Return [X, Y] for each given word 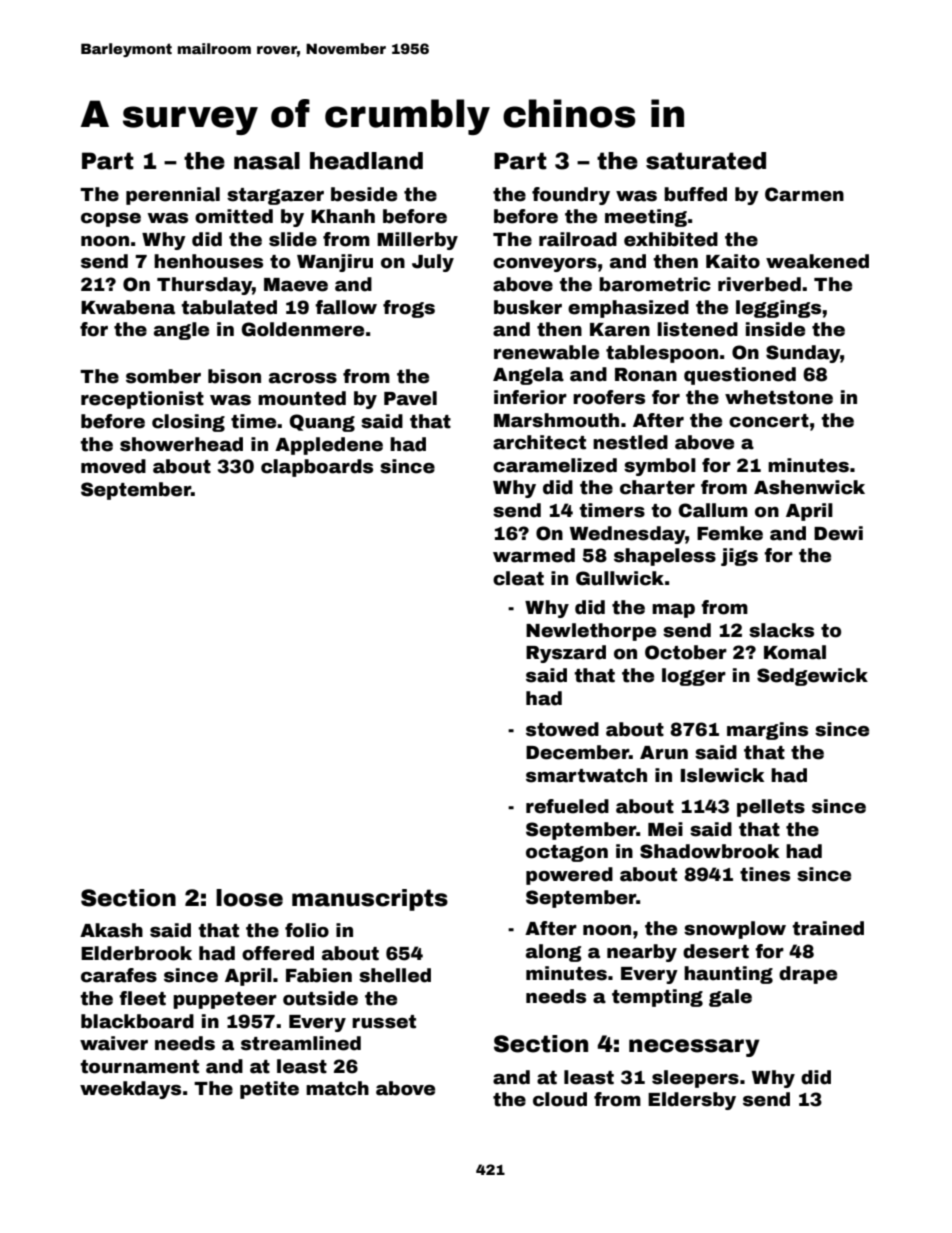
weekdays [130, 1090]
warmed [534, 555]
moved [113, 466]
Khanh [343, 216]
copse [111, 220]
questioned [740, 376]
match [337, 1088]
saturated [706, 161]
